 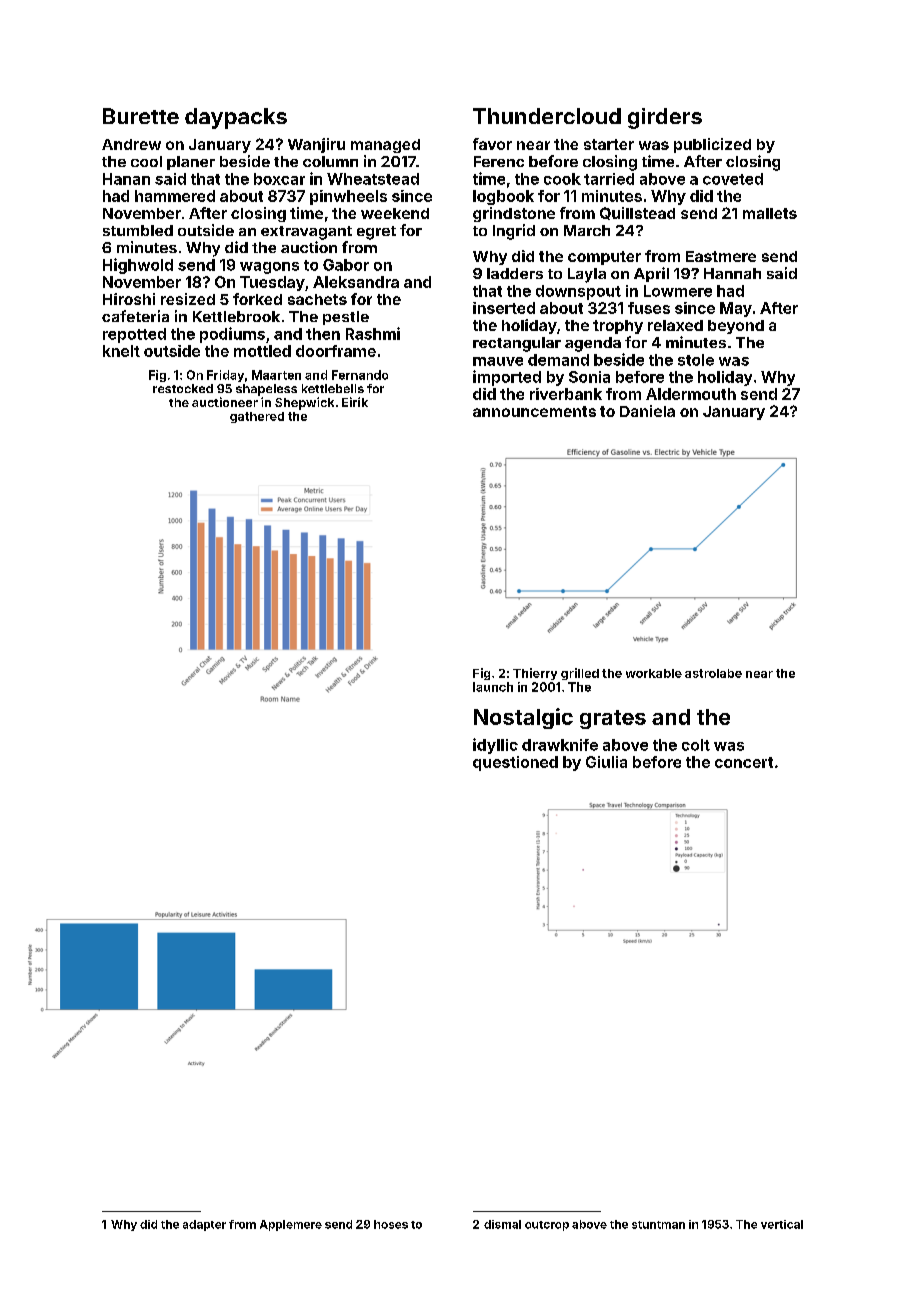 What do you see at coordinates (547, 1226) in the screenshot?
I see `outcrop` at bounding box center [547, 1226].
